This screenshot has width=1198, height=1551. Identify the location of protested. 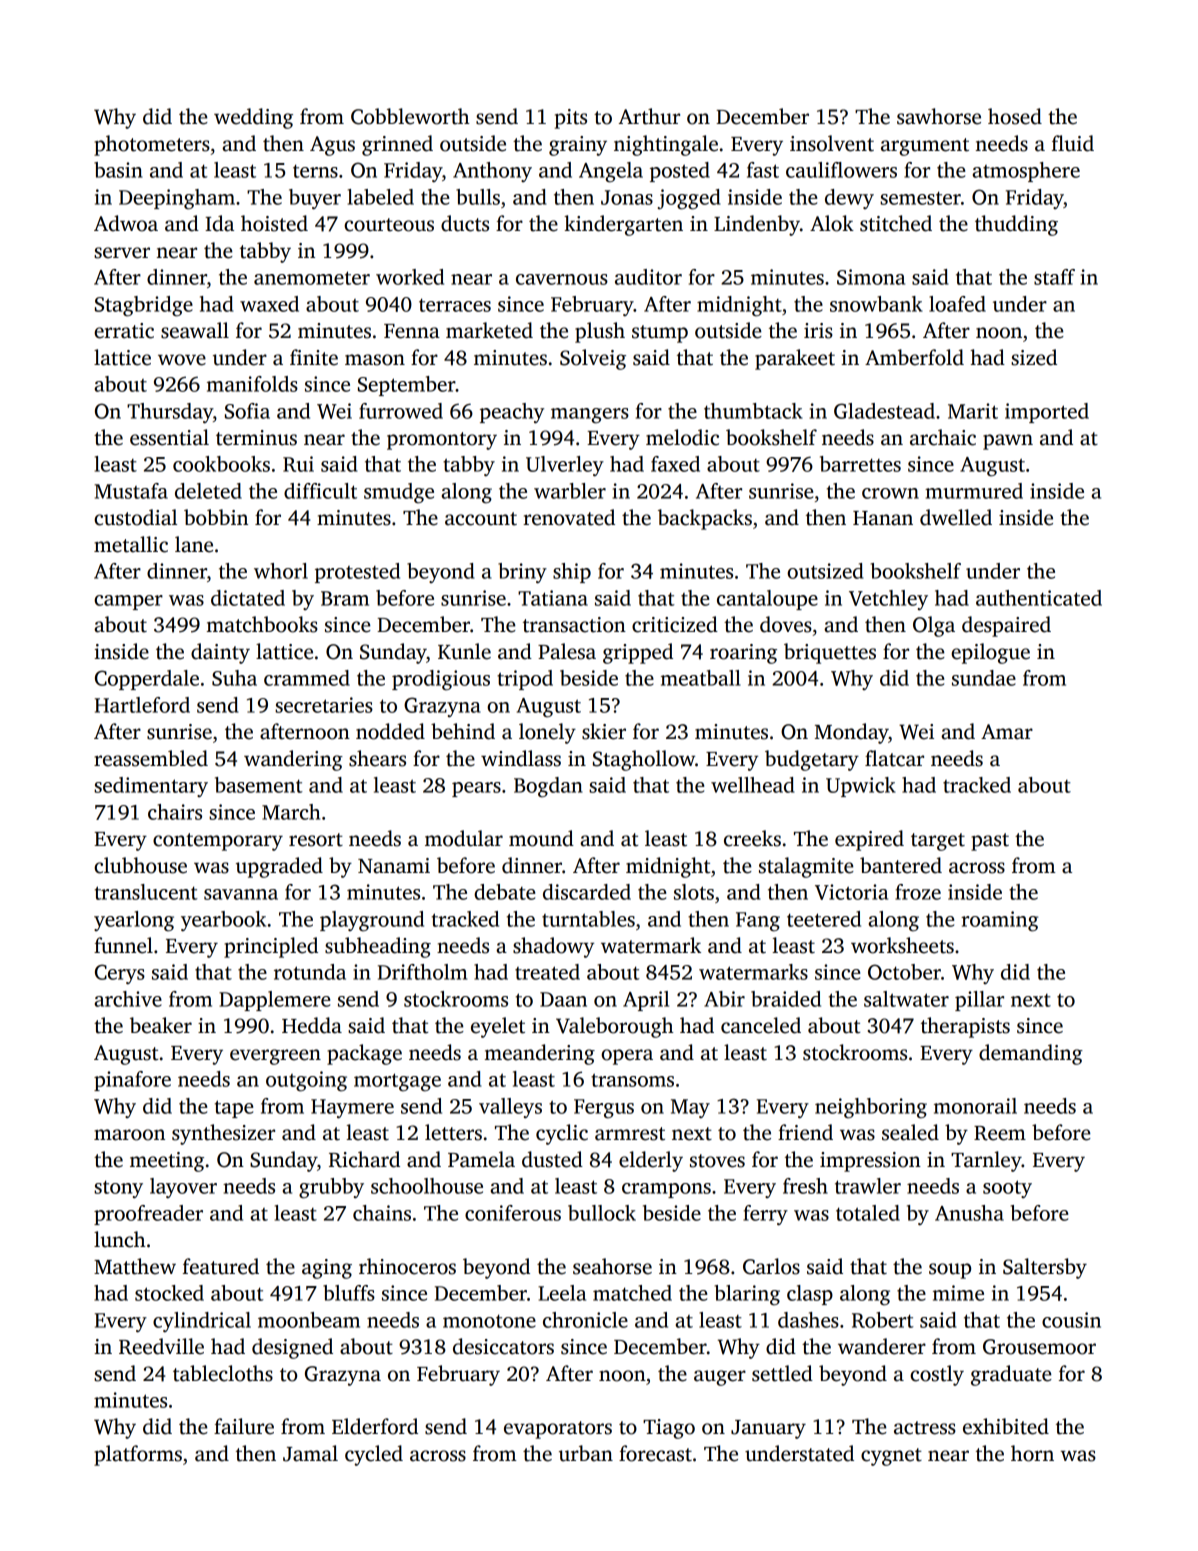
(357, 573).
